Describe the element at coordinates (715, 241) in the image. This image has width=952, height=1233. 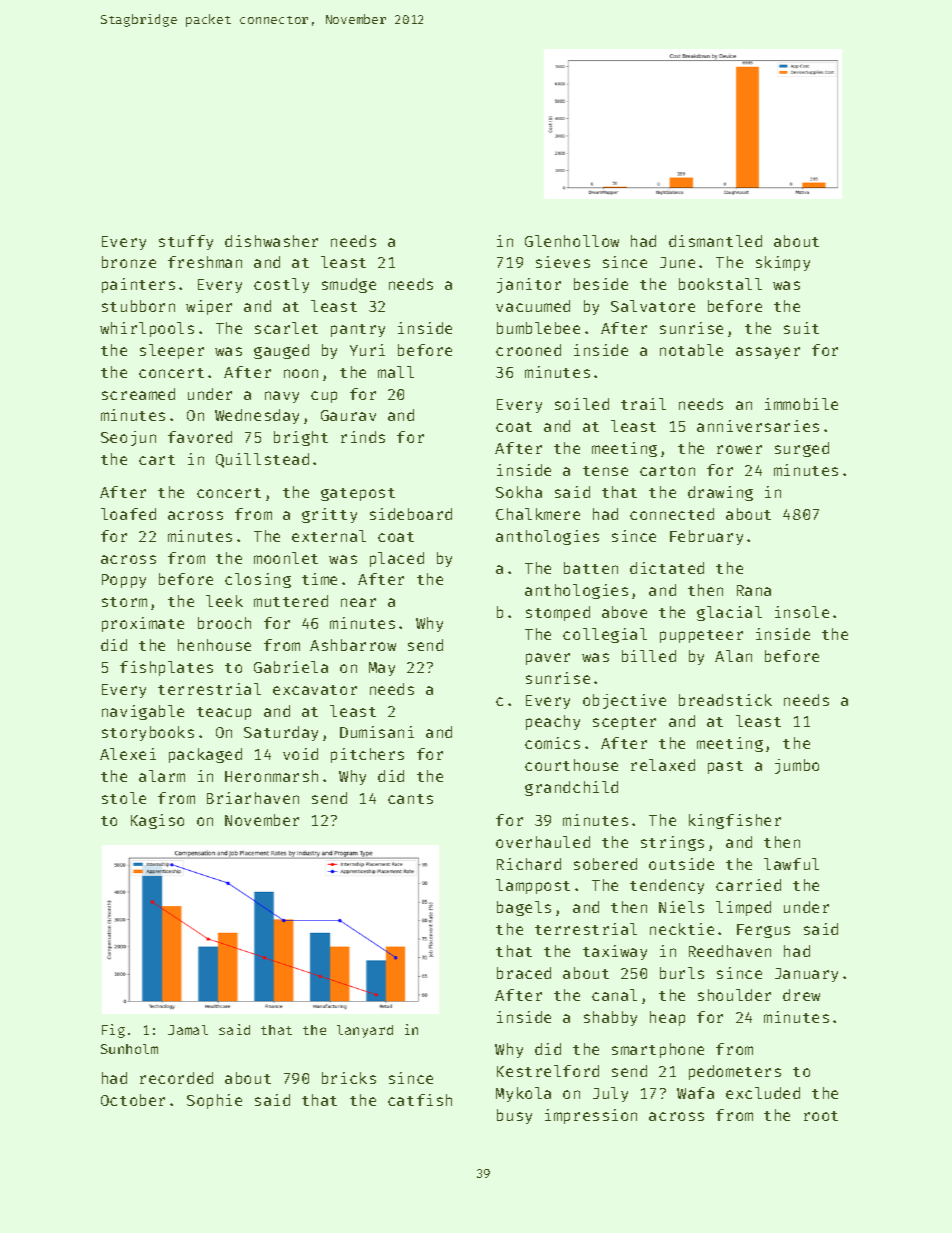
I see `dismantled` at that location.
